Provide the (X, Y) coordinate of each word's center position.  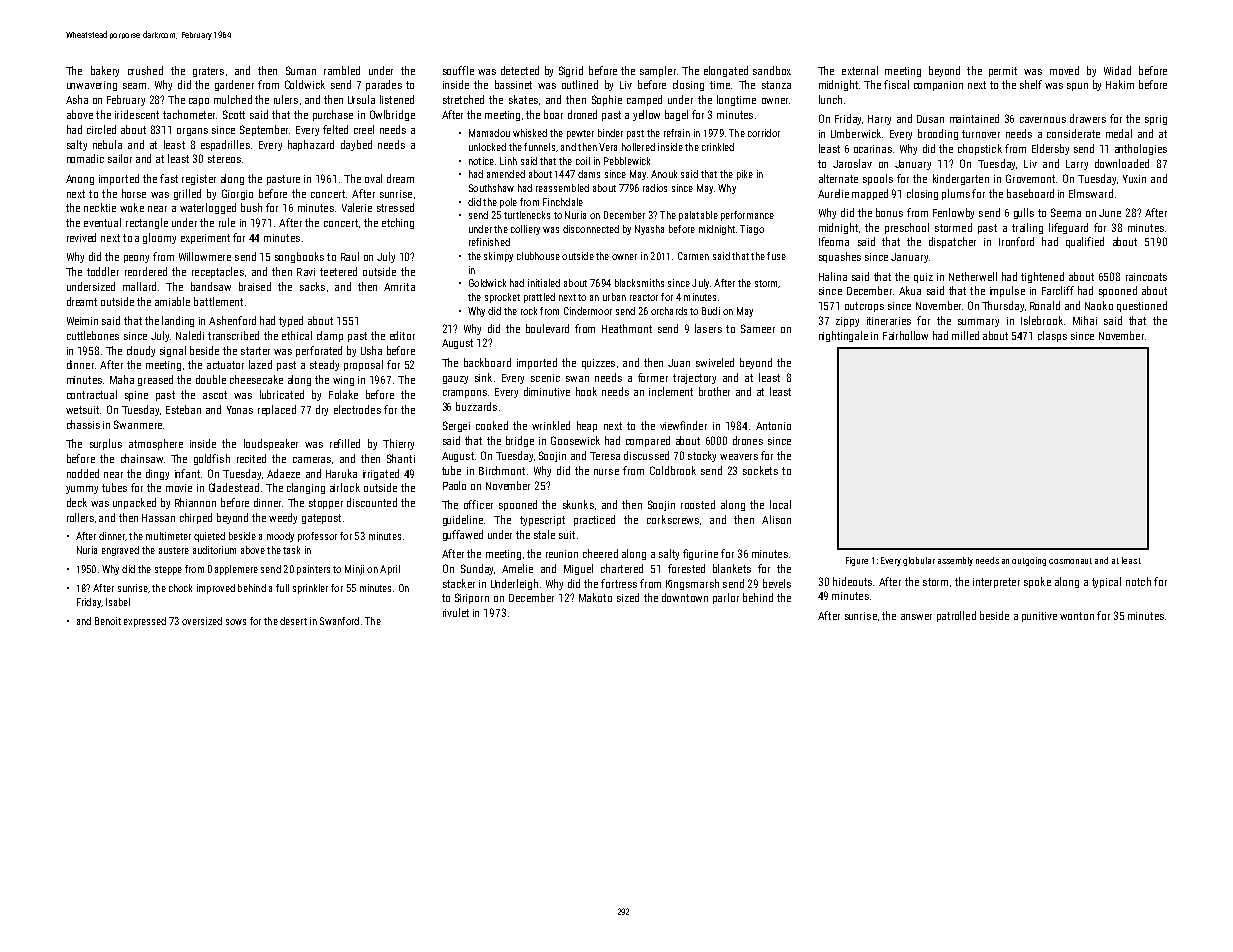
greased (155, 380)
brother (714, 391)
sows (236, 622)
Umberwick (856, 133)
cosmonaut (1070, 561)
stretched (463, 99)
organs (192, 132)
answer (916, 617)
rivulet (456, 612)
